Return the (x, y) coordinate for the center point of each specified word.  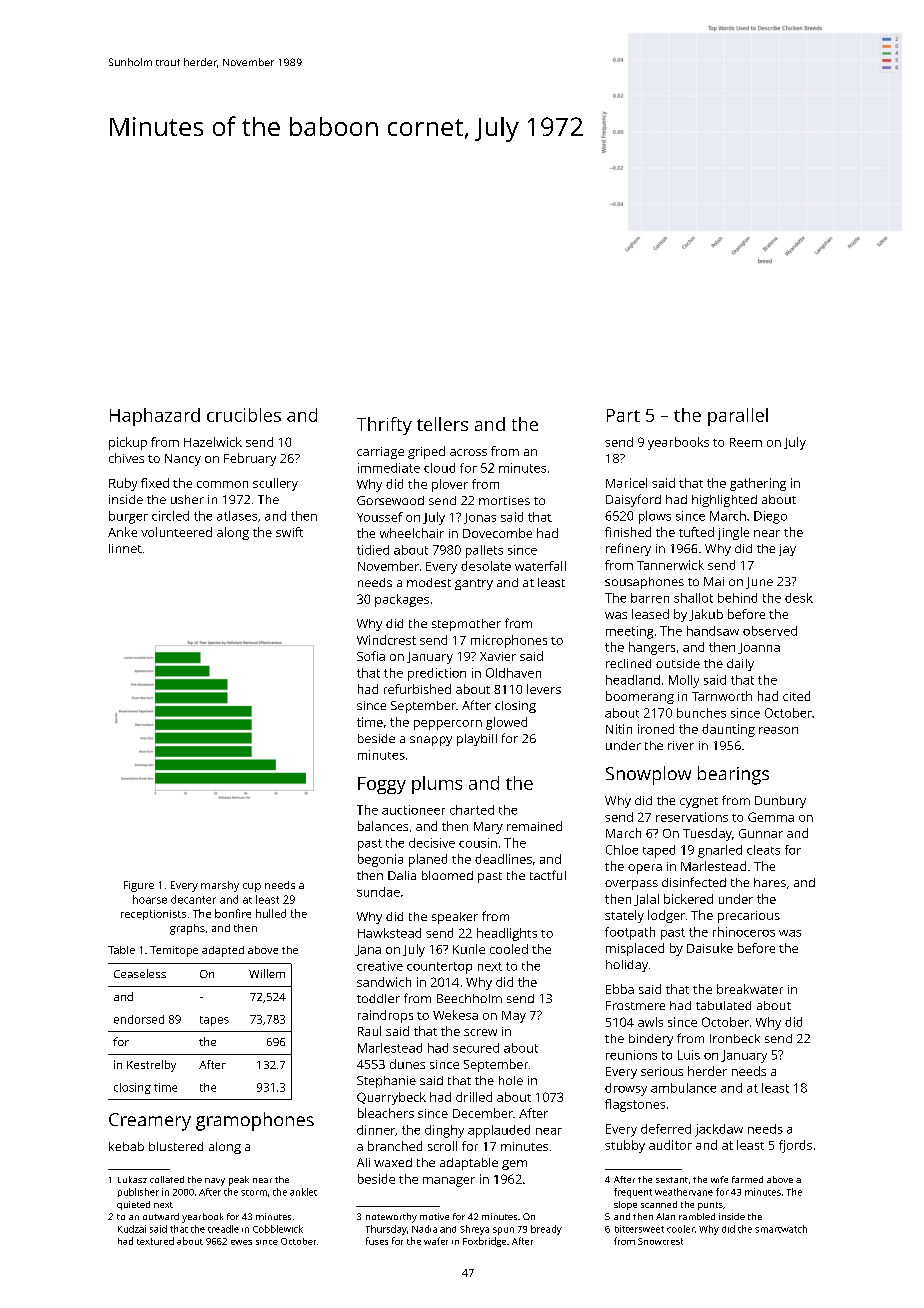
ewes (241, 1242)
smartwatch (781, 1229)
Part (623, 415)
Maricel (626, 483)
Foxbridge (484, 1242)
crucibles (244, 415)
